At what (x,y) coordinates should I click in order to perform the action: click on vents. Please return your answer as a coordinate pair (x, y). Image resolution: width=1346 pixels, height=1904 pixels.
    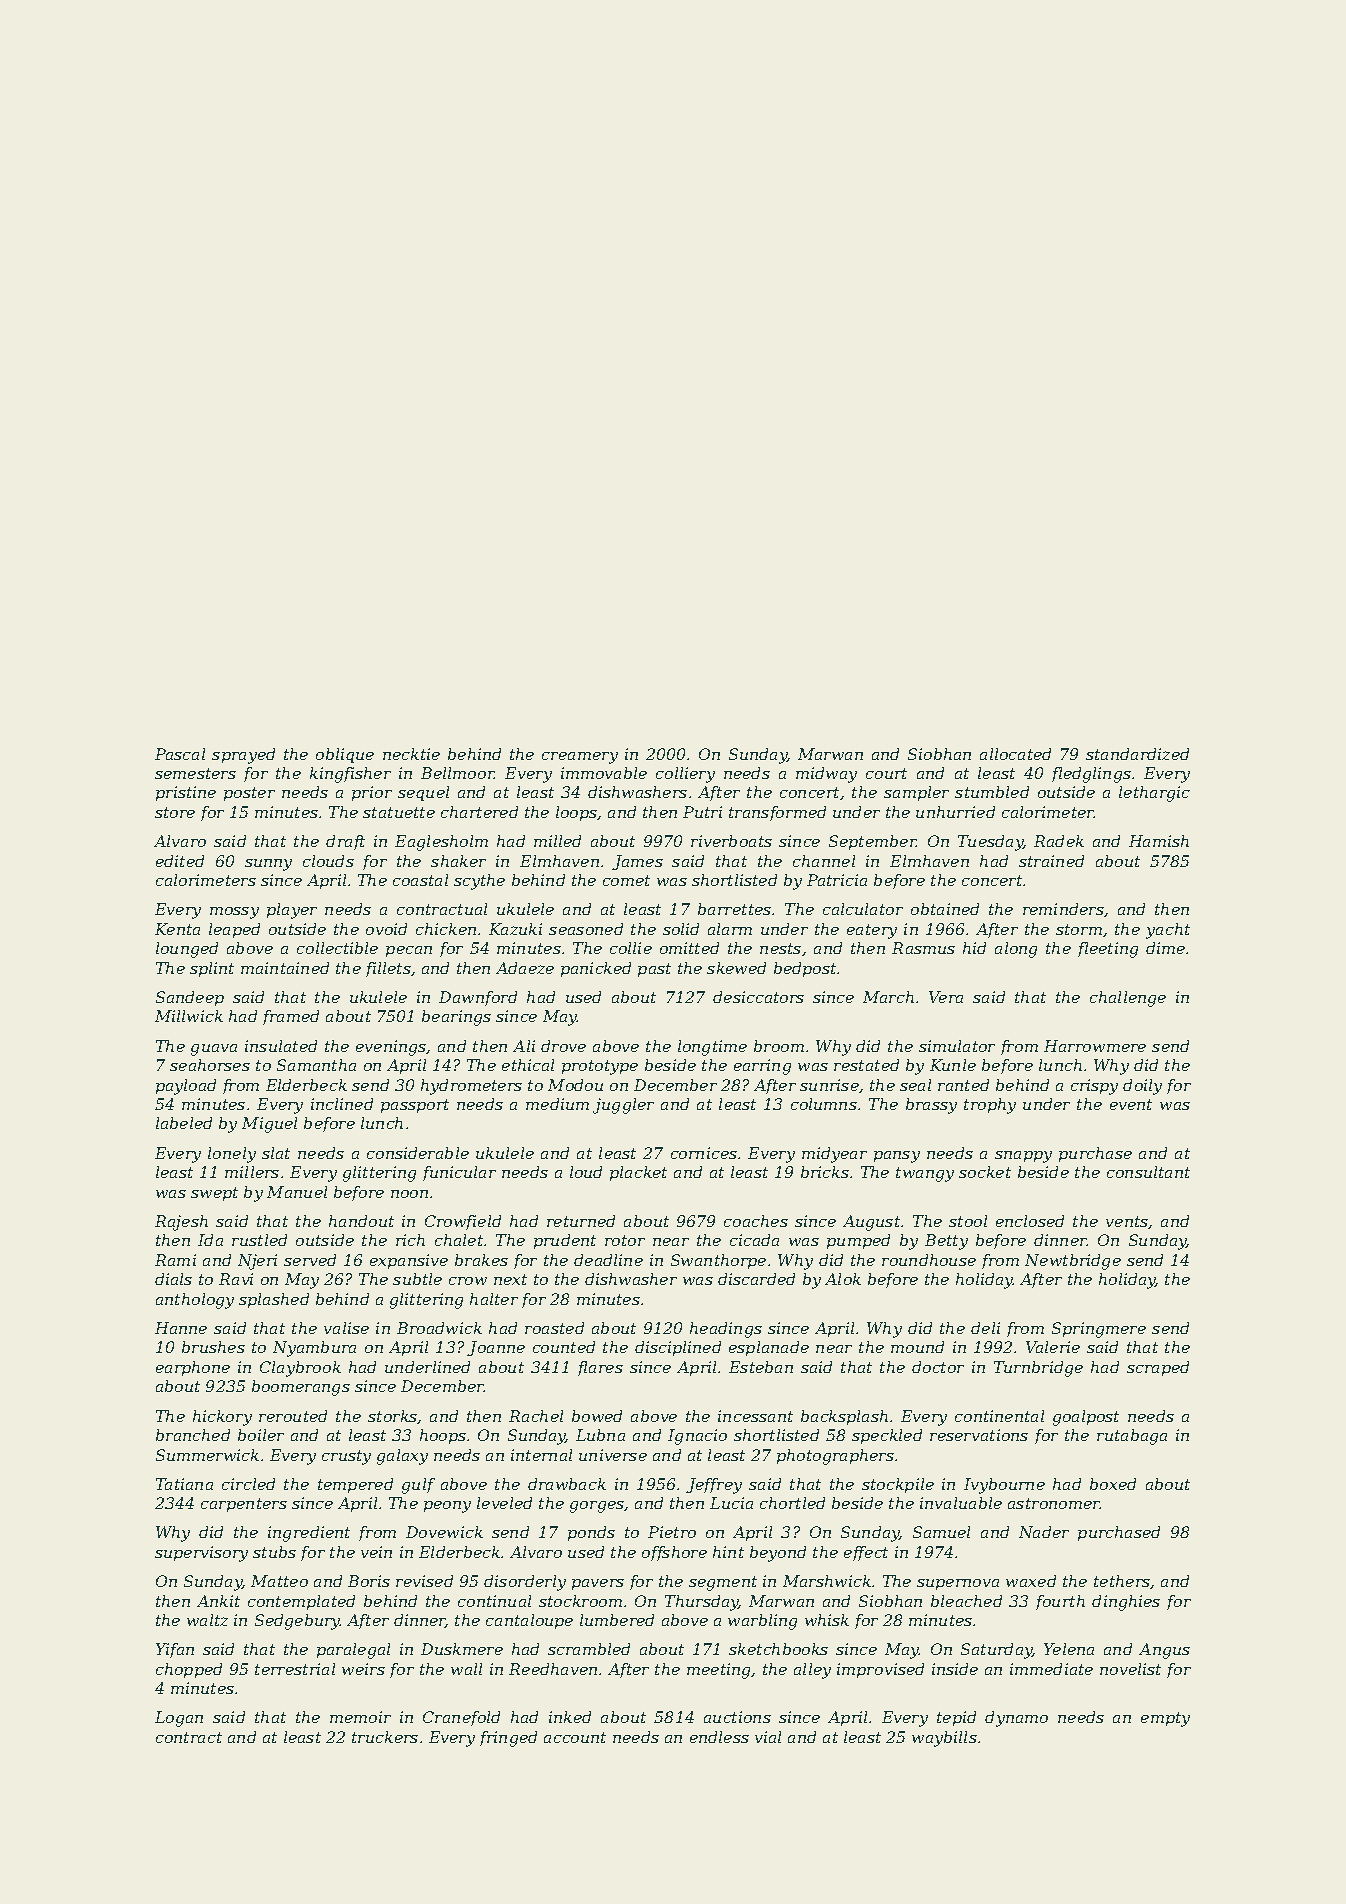
    Looking at the image, I should click on (1127, 1222).
